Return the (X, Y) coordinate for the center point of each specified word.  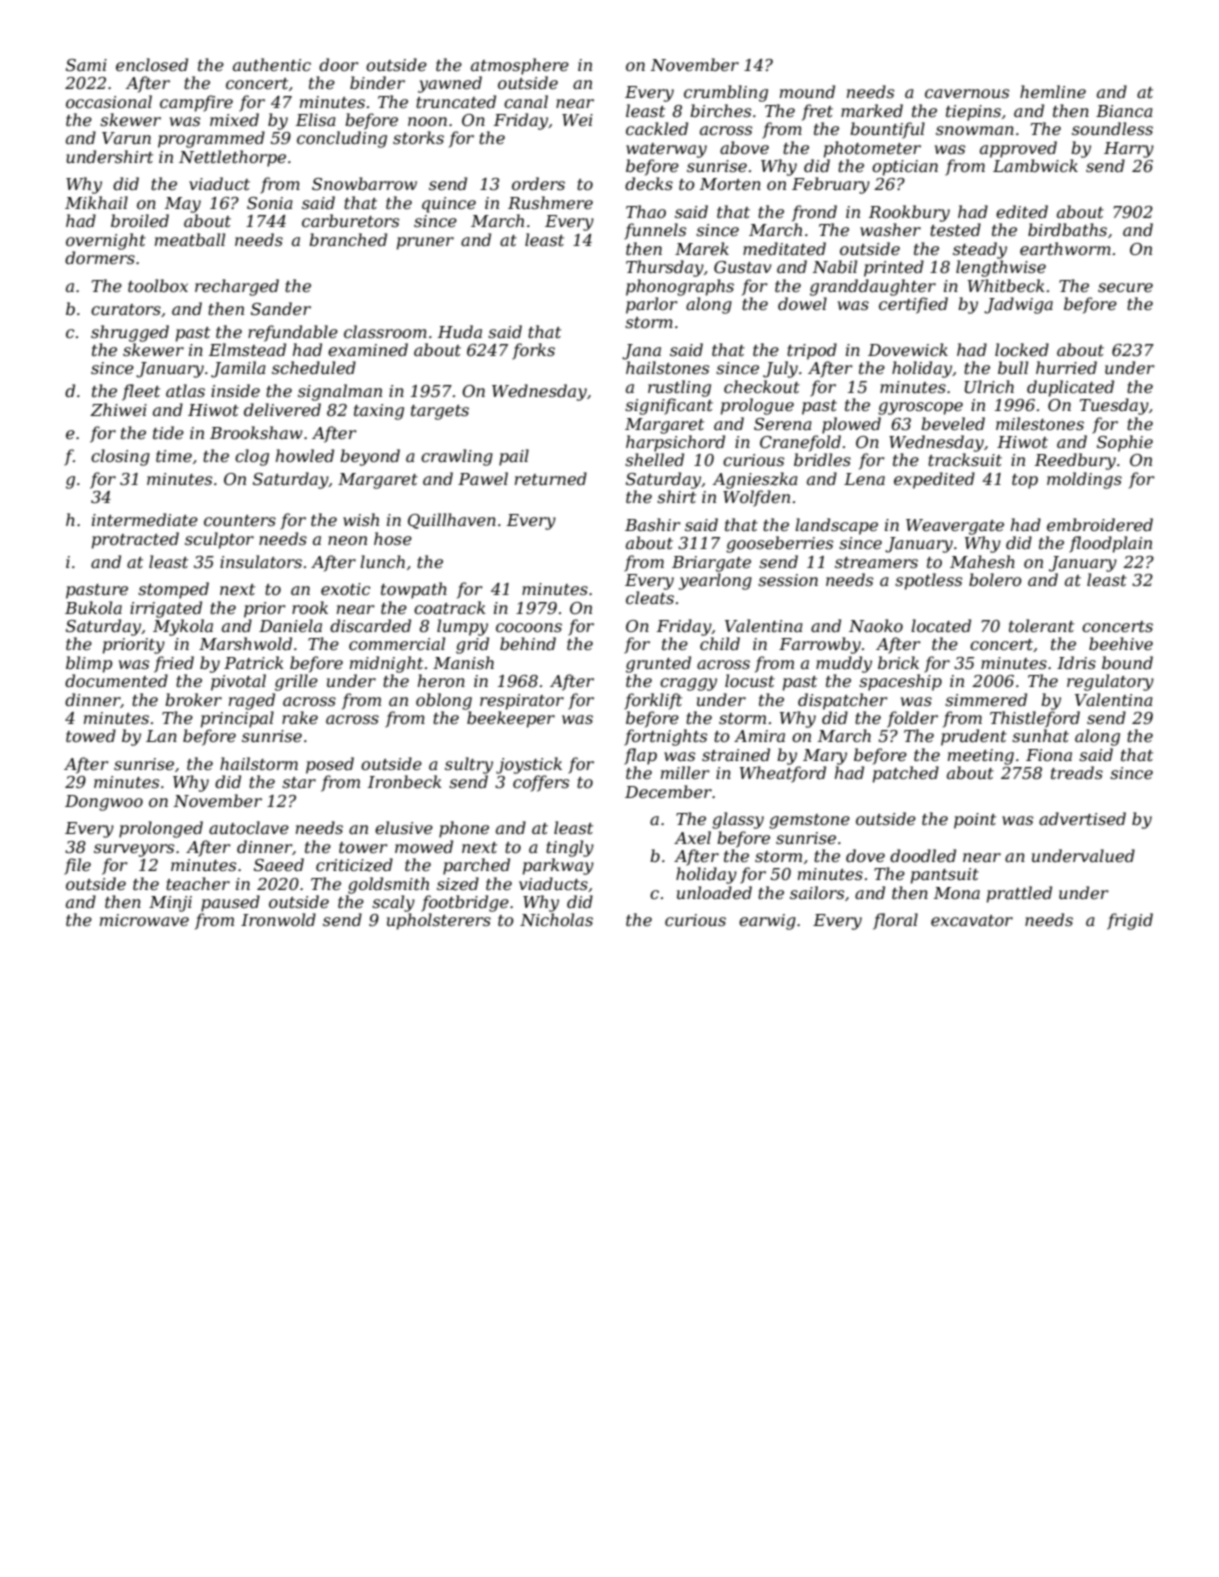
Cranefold (800, 443)
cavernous (967, 93)
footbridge (465, 903)
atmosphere (520, 66)
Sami (86, 65)
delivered (282, 409)
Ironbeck (405, 781)
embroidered (1100, 524)
